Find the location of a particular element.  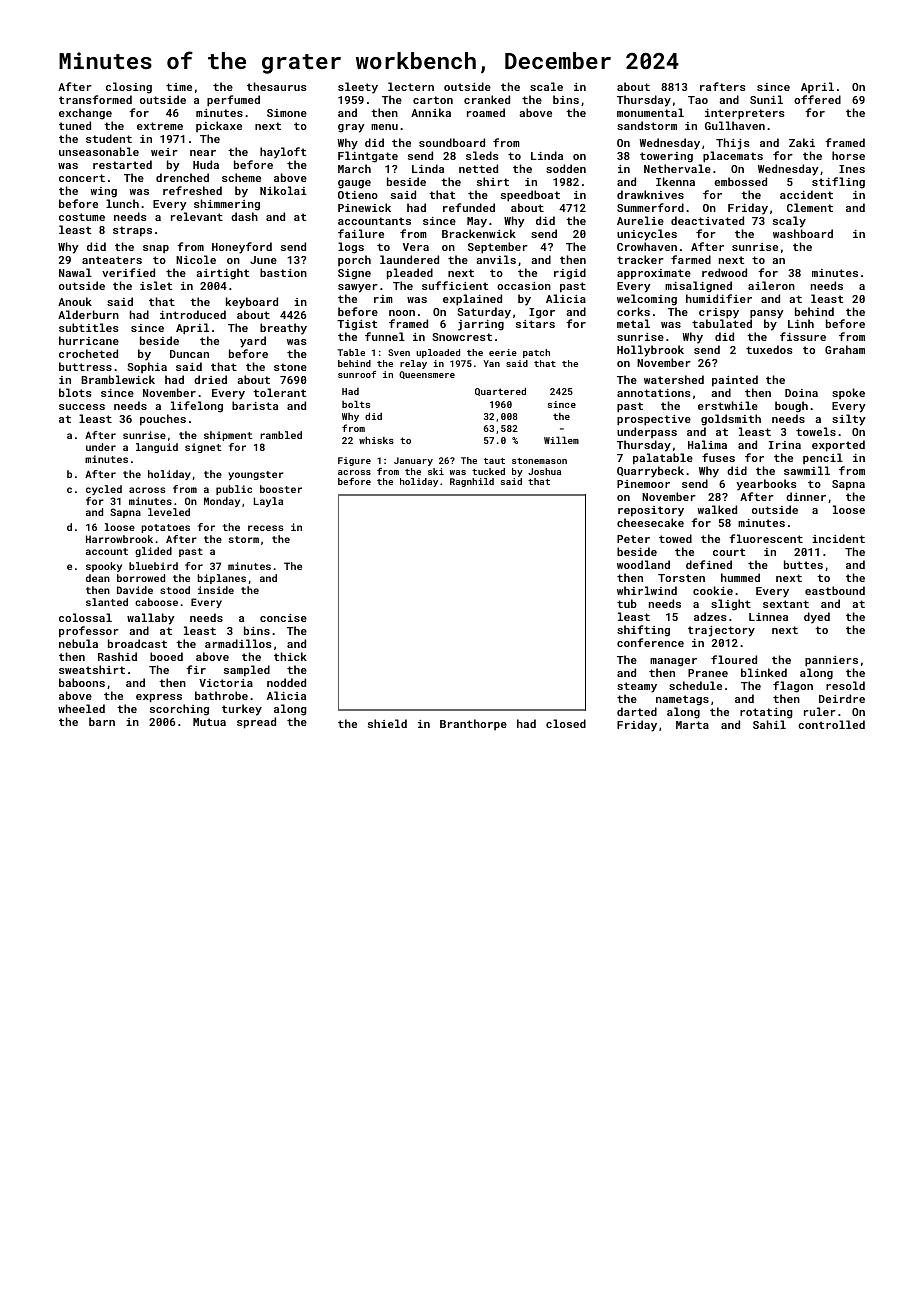

yearbooks is located at coordinates (767, 485).
